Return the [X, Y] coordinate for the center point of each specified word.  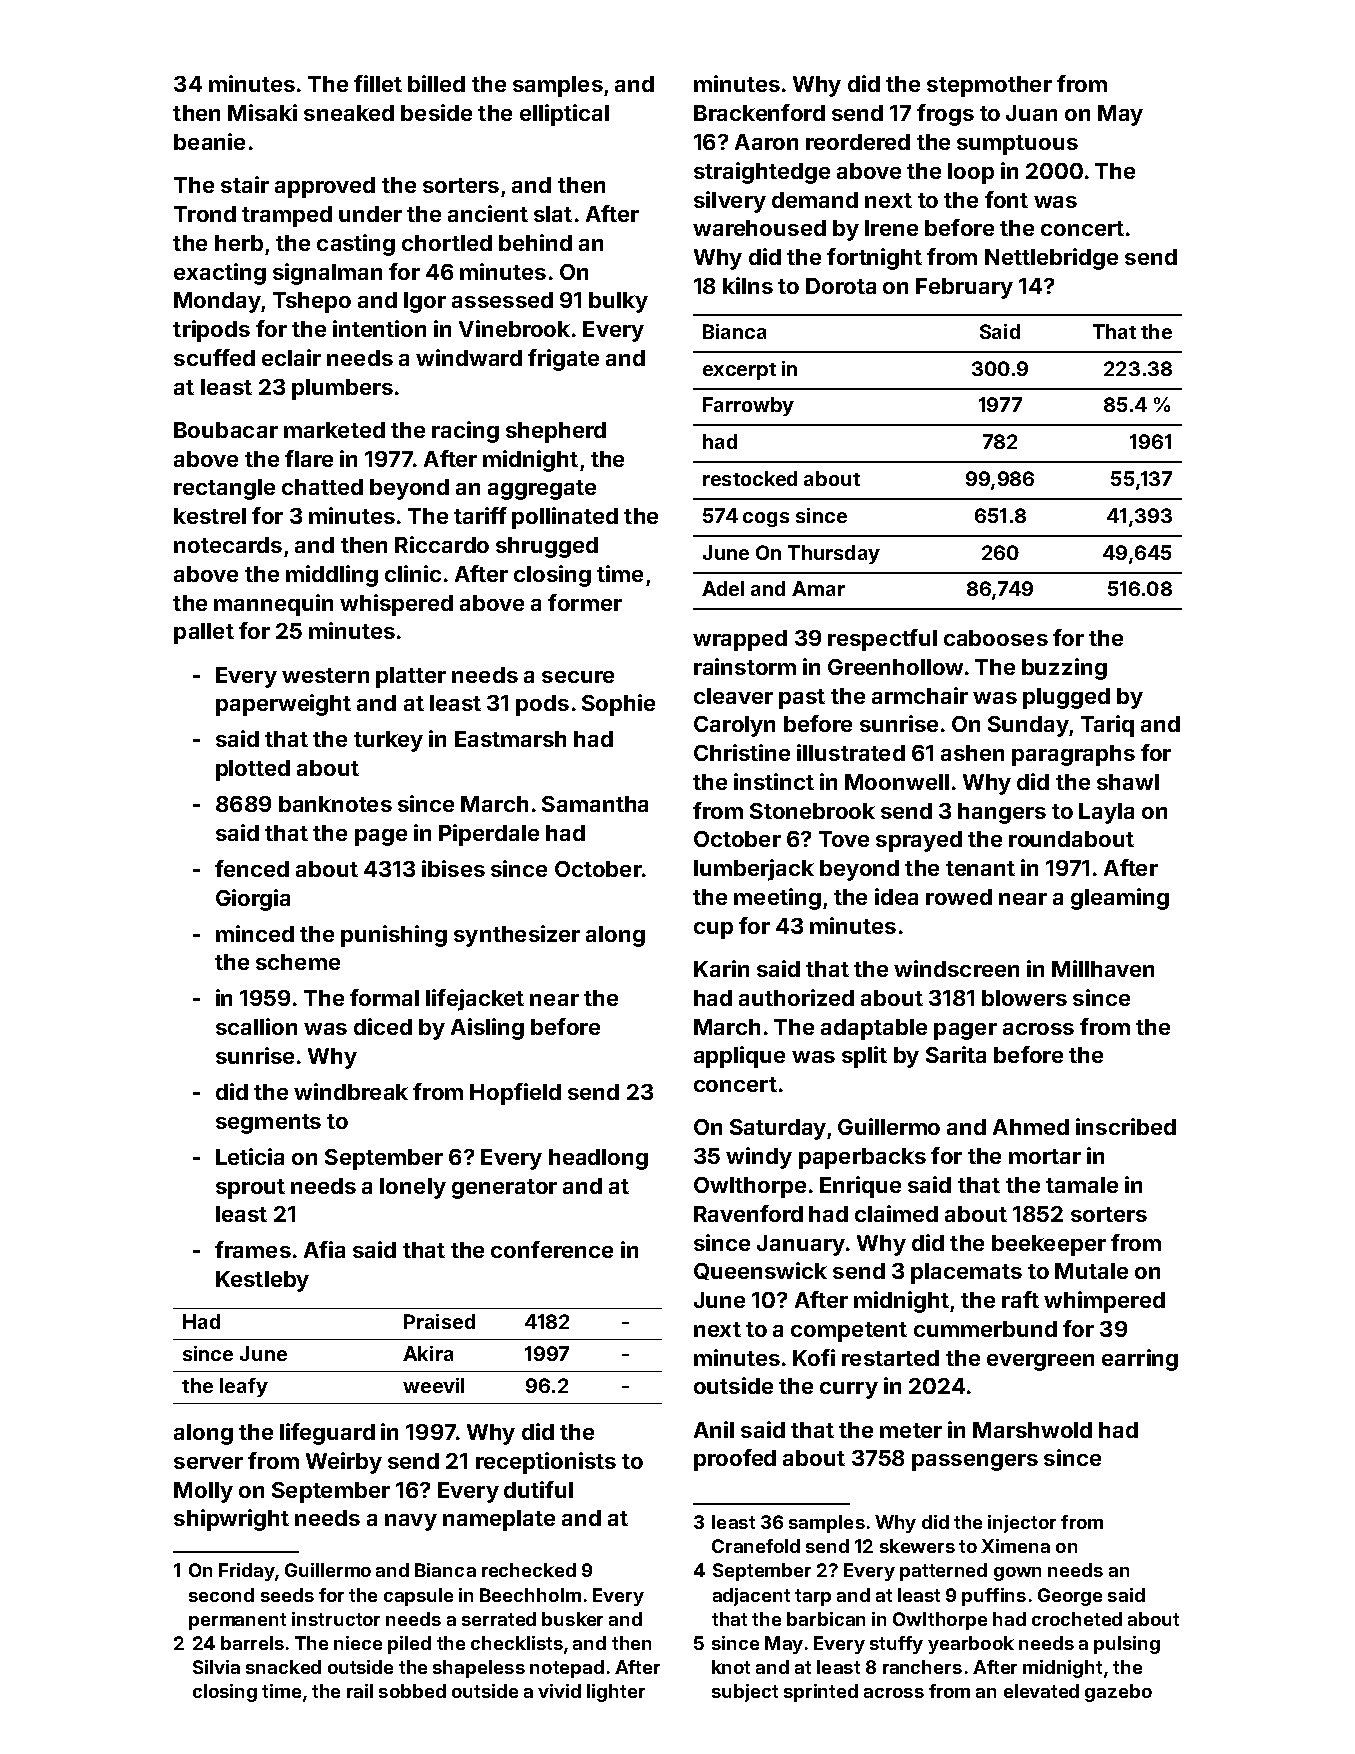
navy [411, 1522]
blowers [1024, 998]
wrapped [740, 640]
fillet [378, 83]
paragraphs [1073, 755]
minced [255, 933]
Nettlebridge [1051, 259]
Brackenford [759, 112]
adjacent [751, 1597]
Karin [721, 968]
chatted [322, 487]
